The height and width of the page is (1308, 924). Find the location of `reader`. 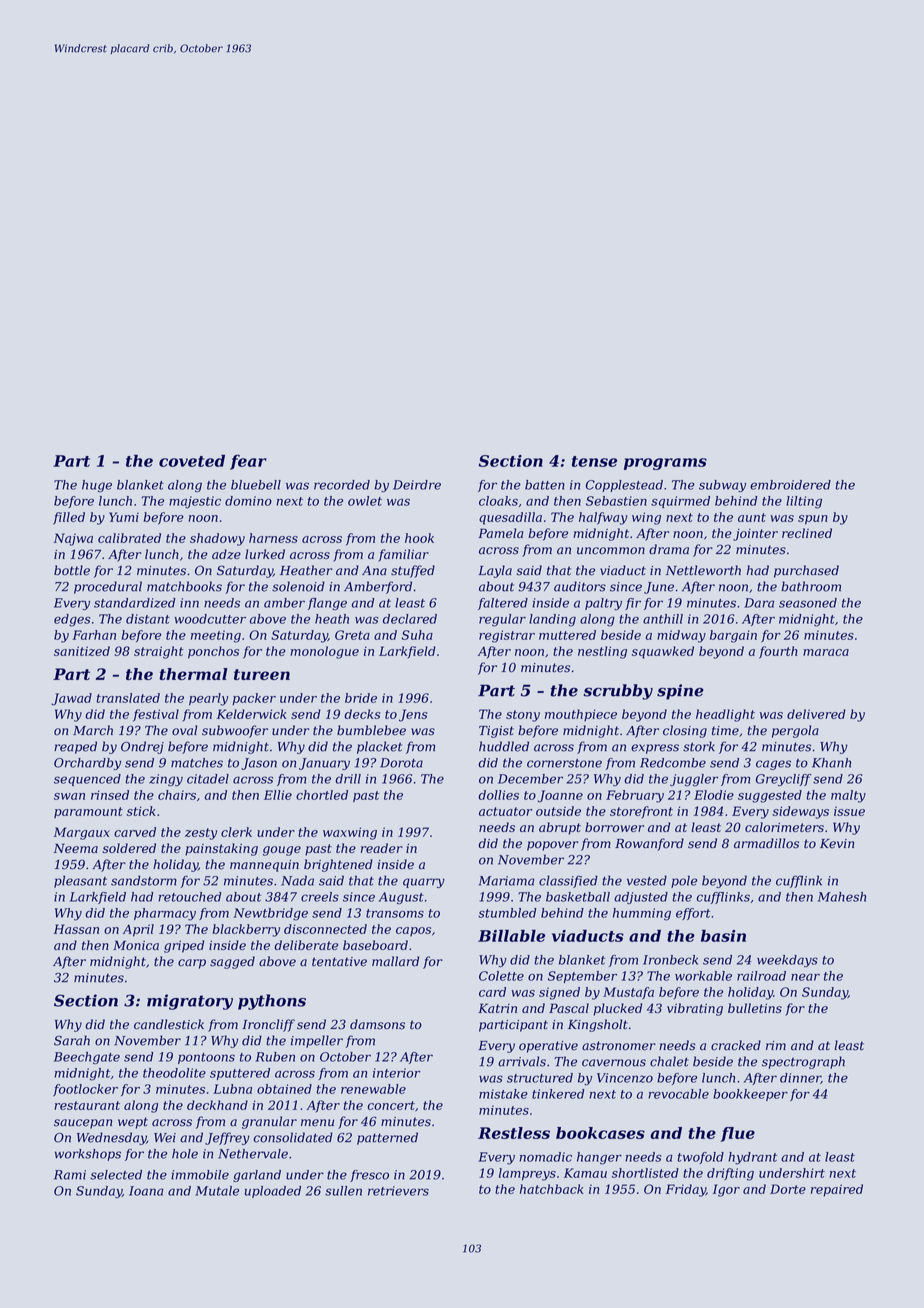

reader is located at coordinates (382, 848).
